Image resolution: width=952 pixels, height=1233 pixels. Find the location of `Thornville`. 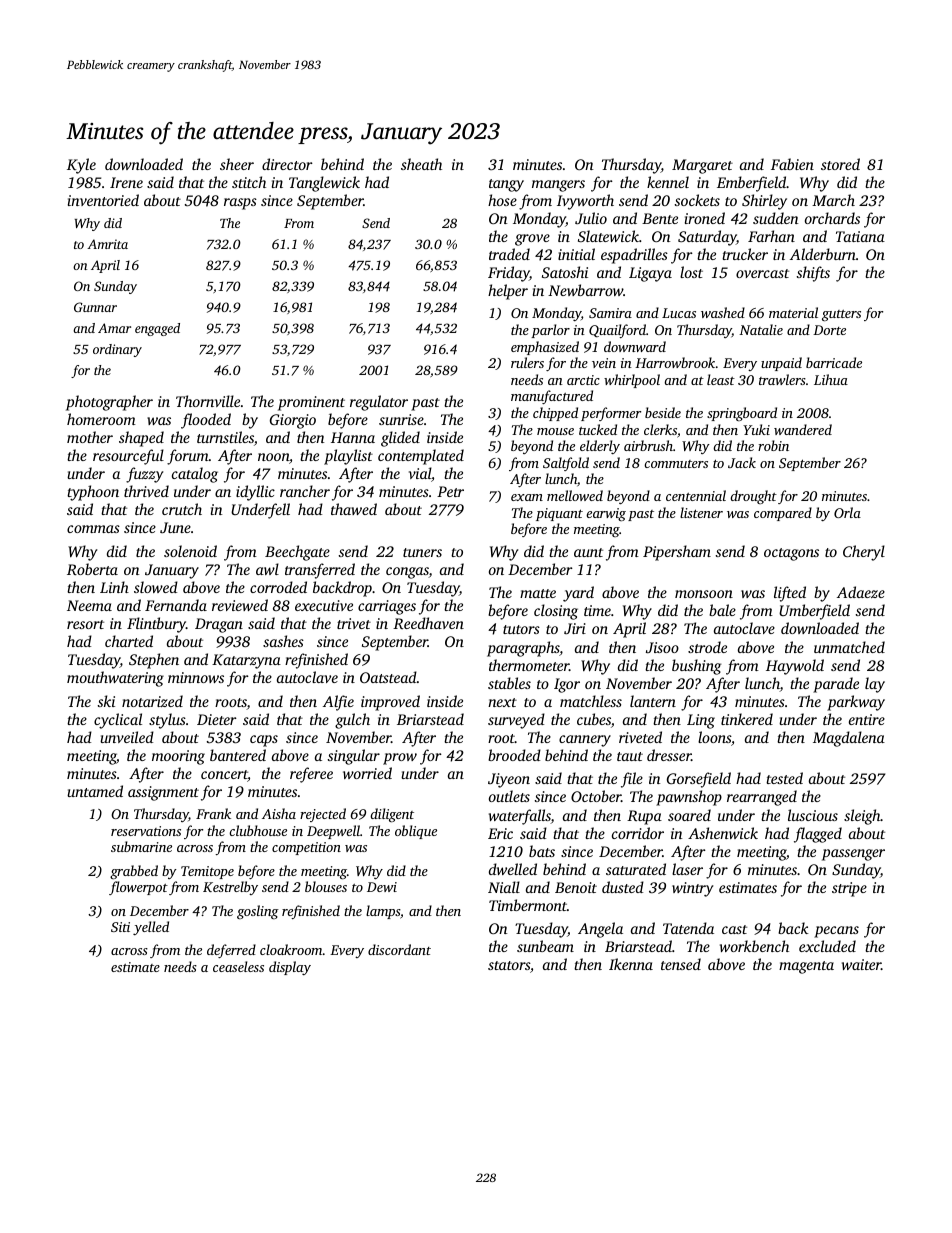

Thornville is located at coordinates (208, 401).
